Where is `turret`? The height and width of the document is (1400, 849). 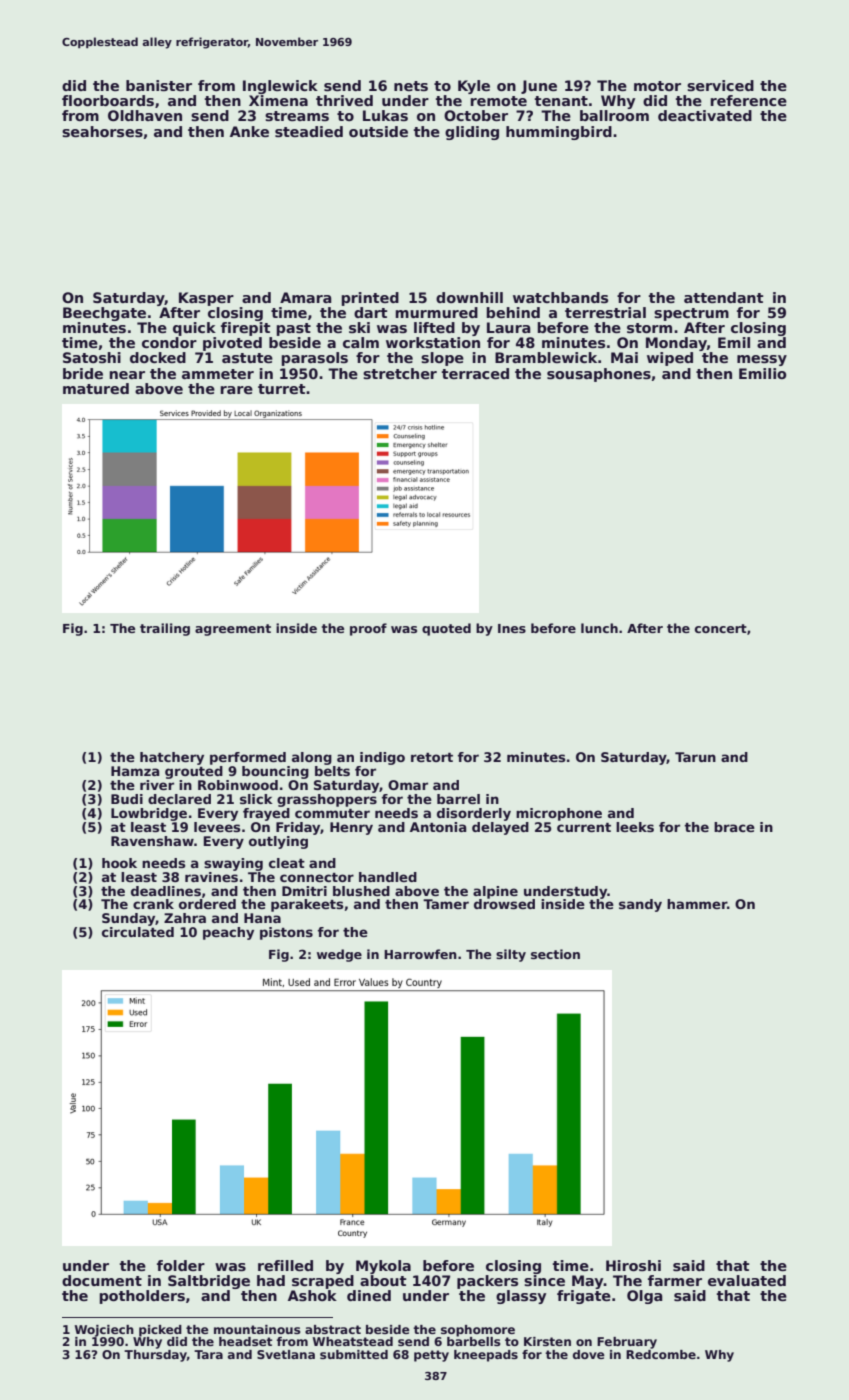
turret is located at coordinates (281, 389).
